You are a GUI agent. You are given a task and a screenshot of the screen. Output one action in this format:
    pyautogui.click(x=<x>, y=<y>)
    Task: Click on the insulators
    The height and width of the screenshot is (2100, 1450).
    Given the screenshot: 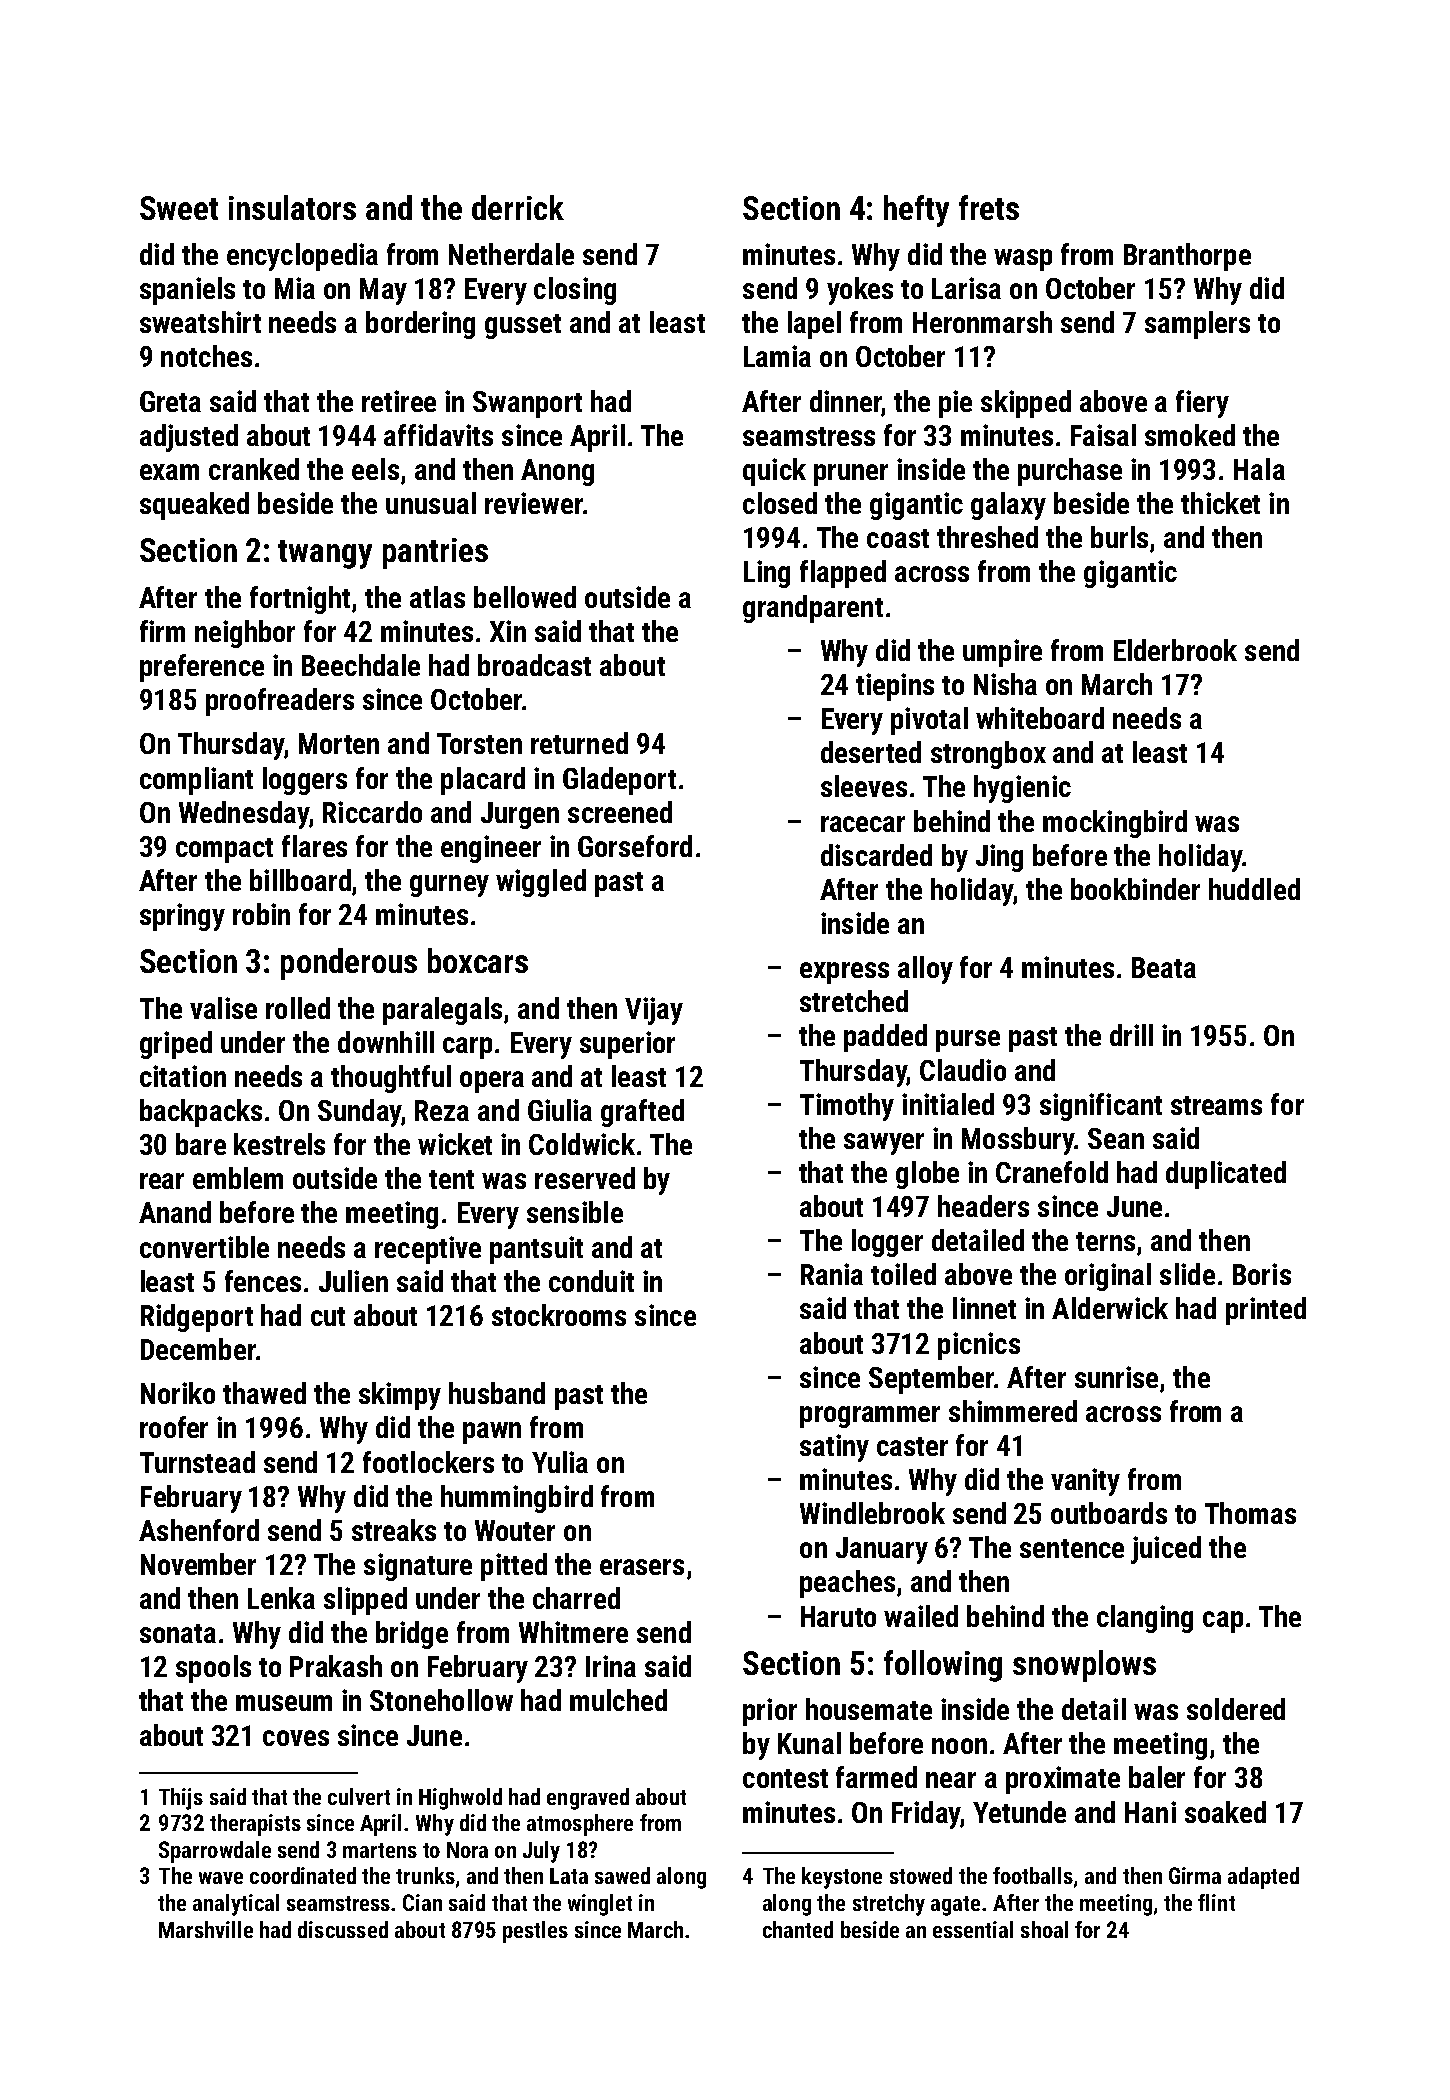 What is the action you would take?
    pyautogui.click(x=292, y=207)
